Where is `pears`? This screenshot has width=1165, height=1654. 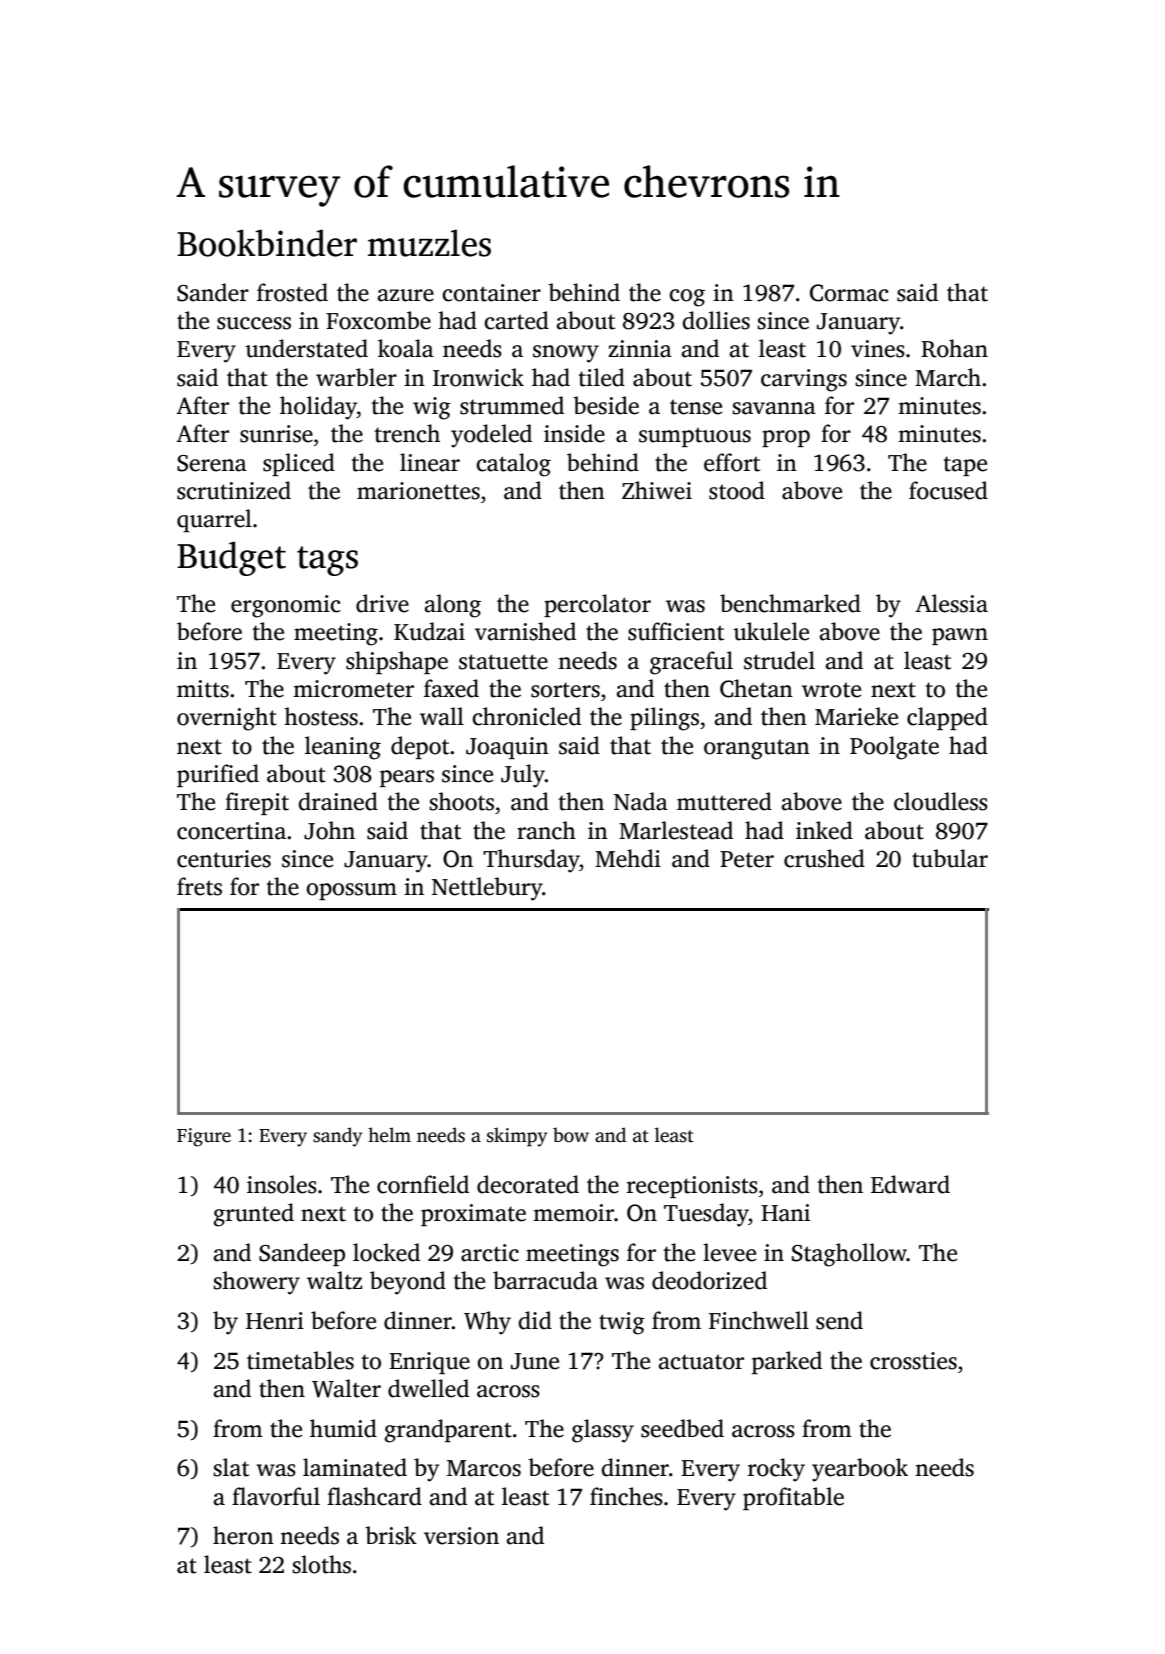
pears is located at coordinates (407, 778).
